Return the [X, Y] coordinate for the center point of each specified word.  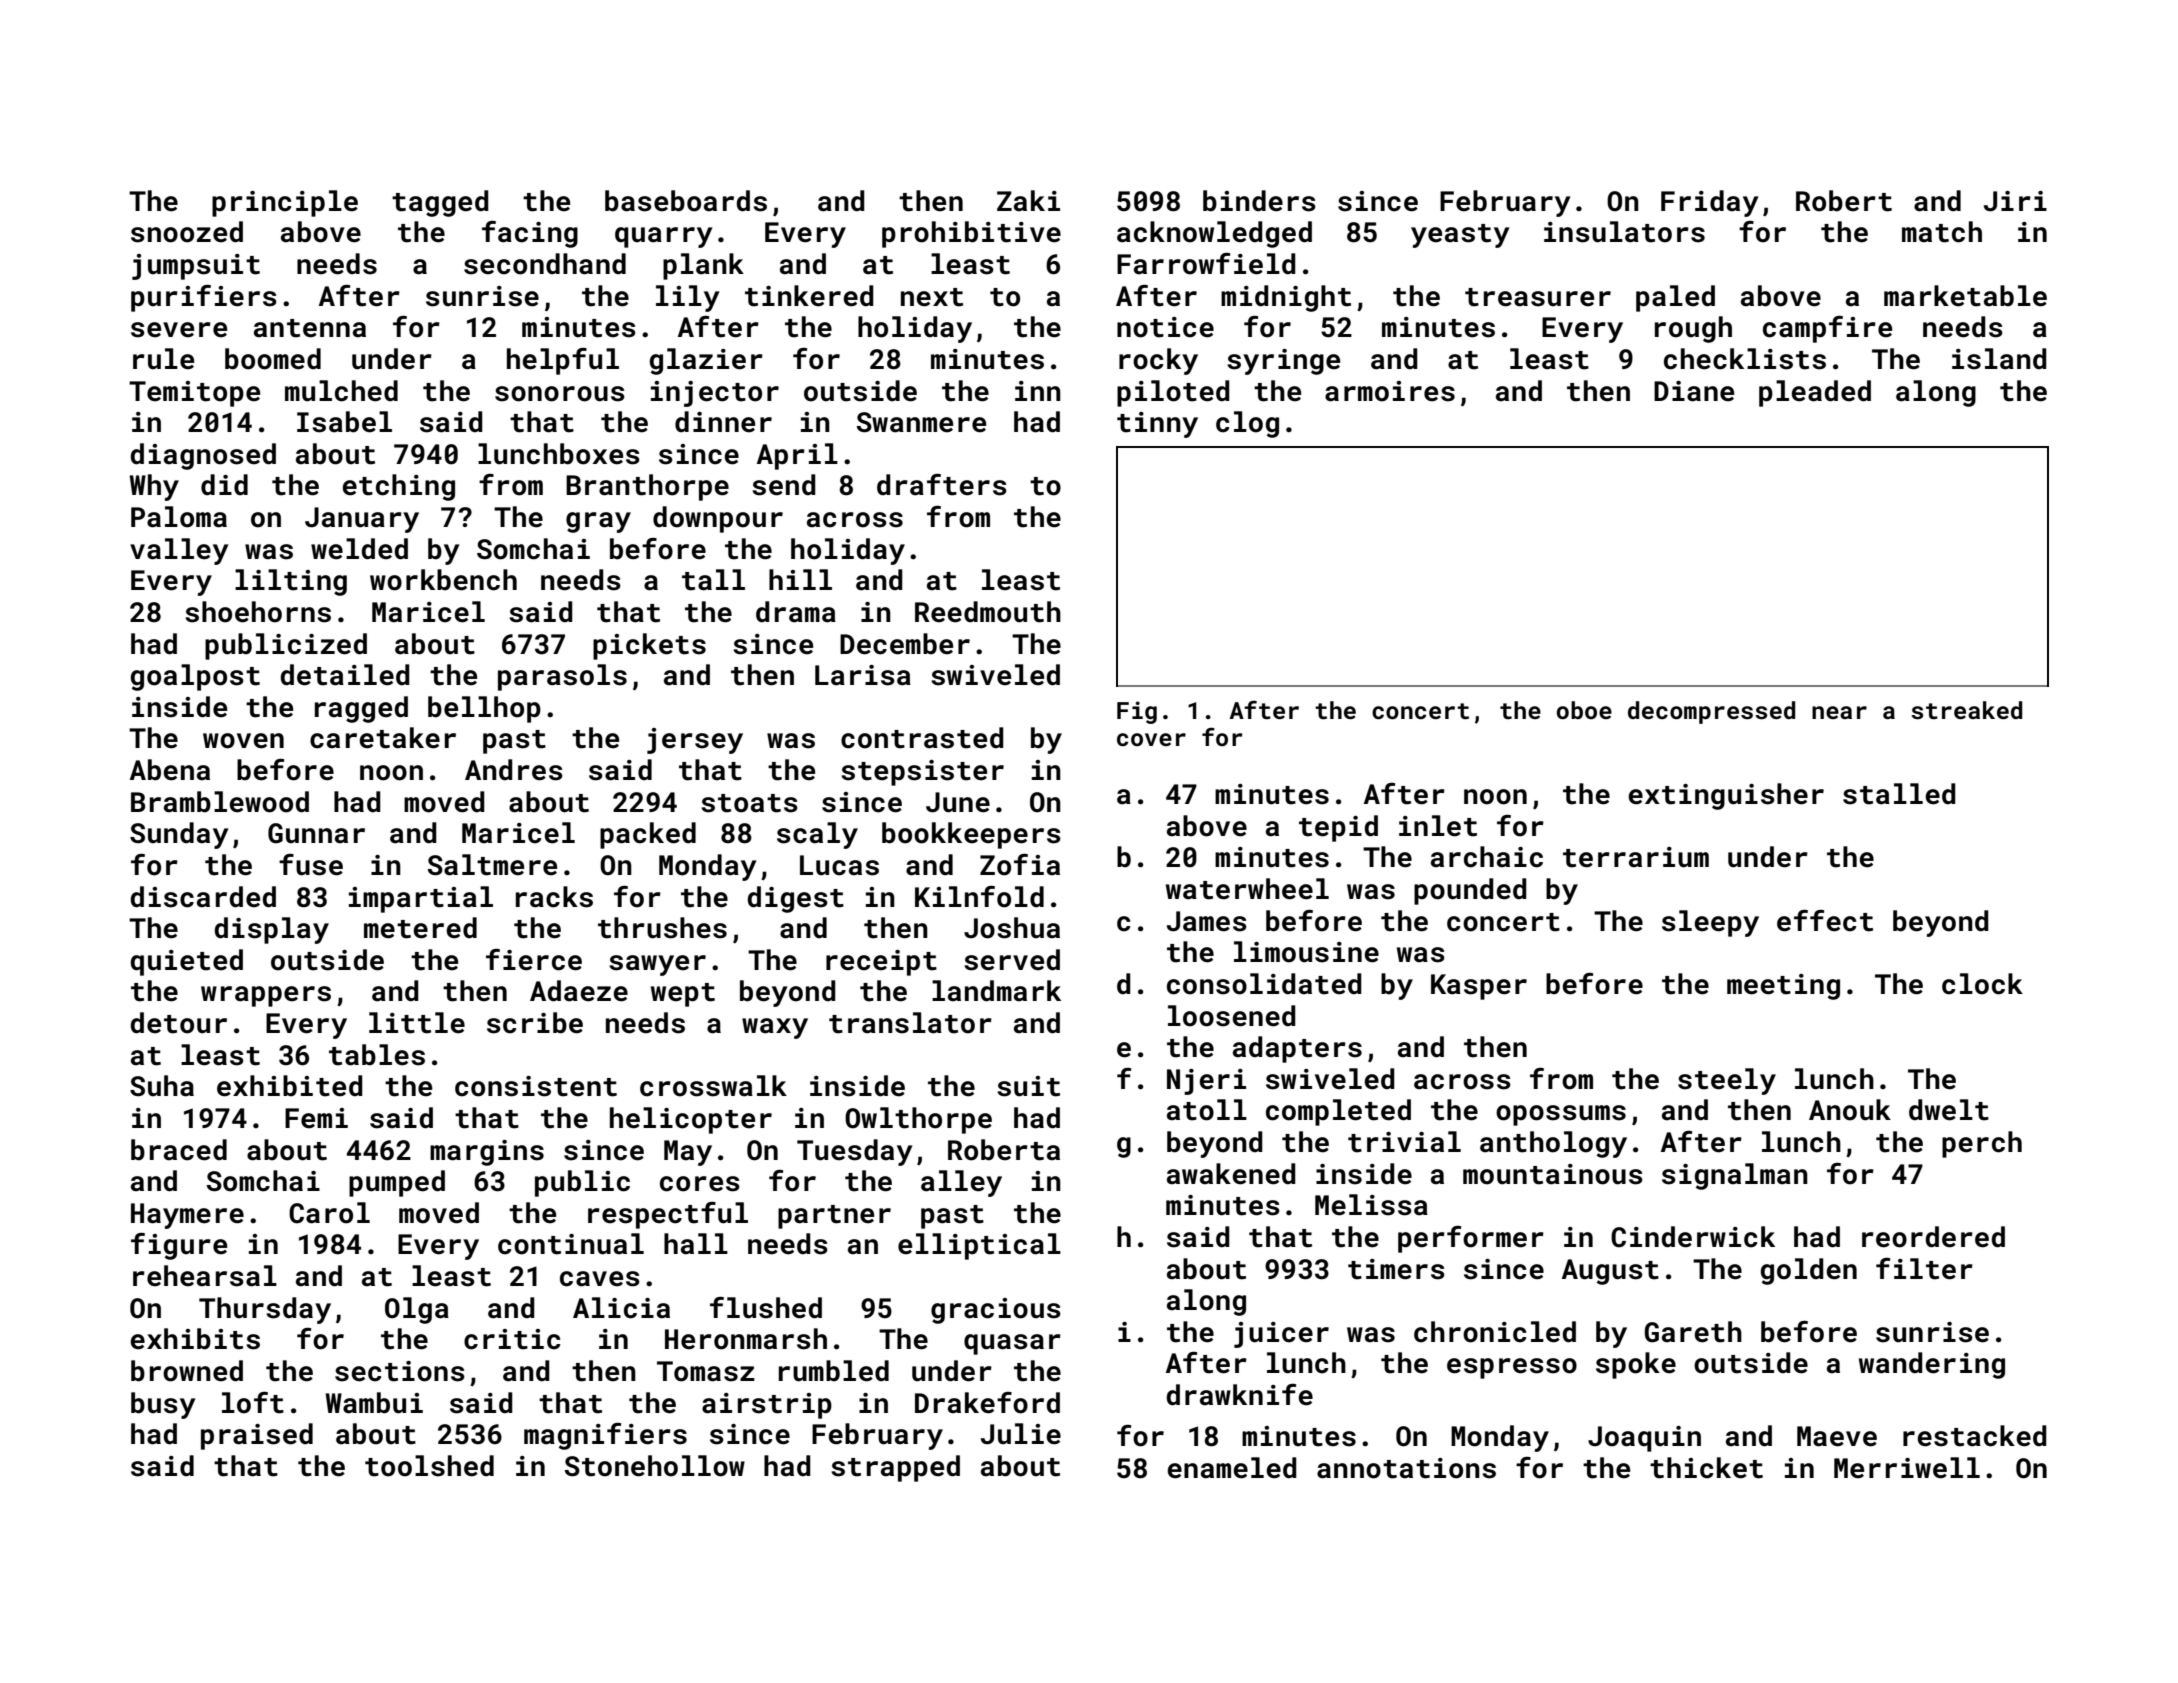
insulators [1624, 232]
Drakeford [987, 1403]
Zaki [1028, 201]
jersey [695, 741]
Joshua [1012, 928]
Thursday [265, 1310]
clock [1982, 984]
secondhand [545, 264]
